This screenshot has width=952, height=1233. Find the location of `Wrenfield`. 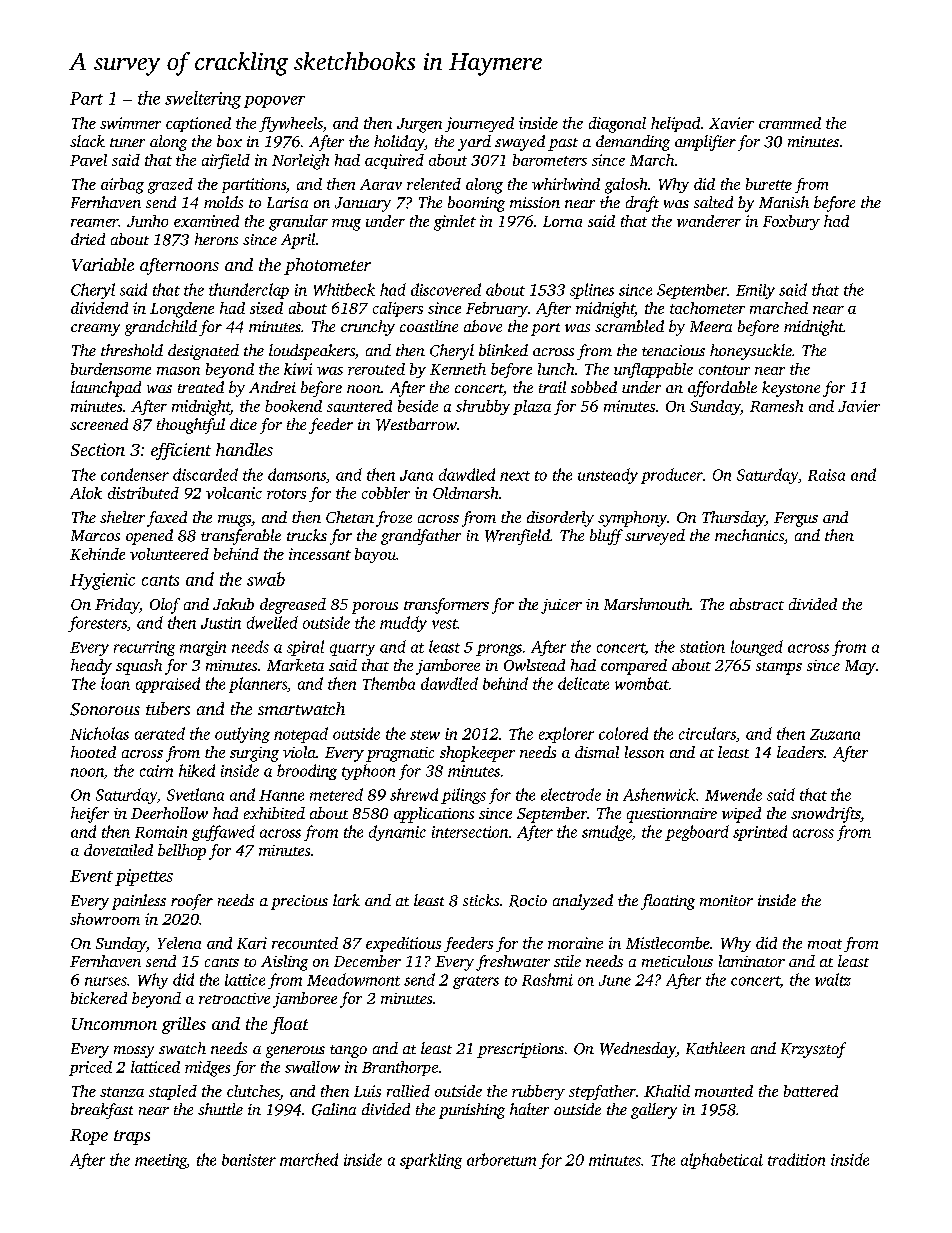

Wrenfield is located at coordinates (517, 537).
